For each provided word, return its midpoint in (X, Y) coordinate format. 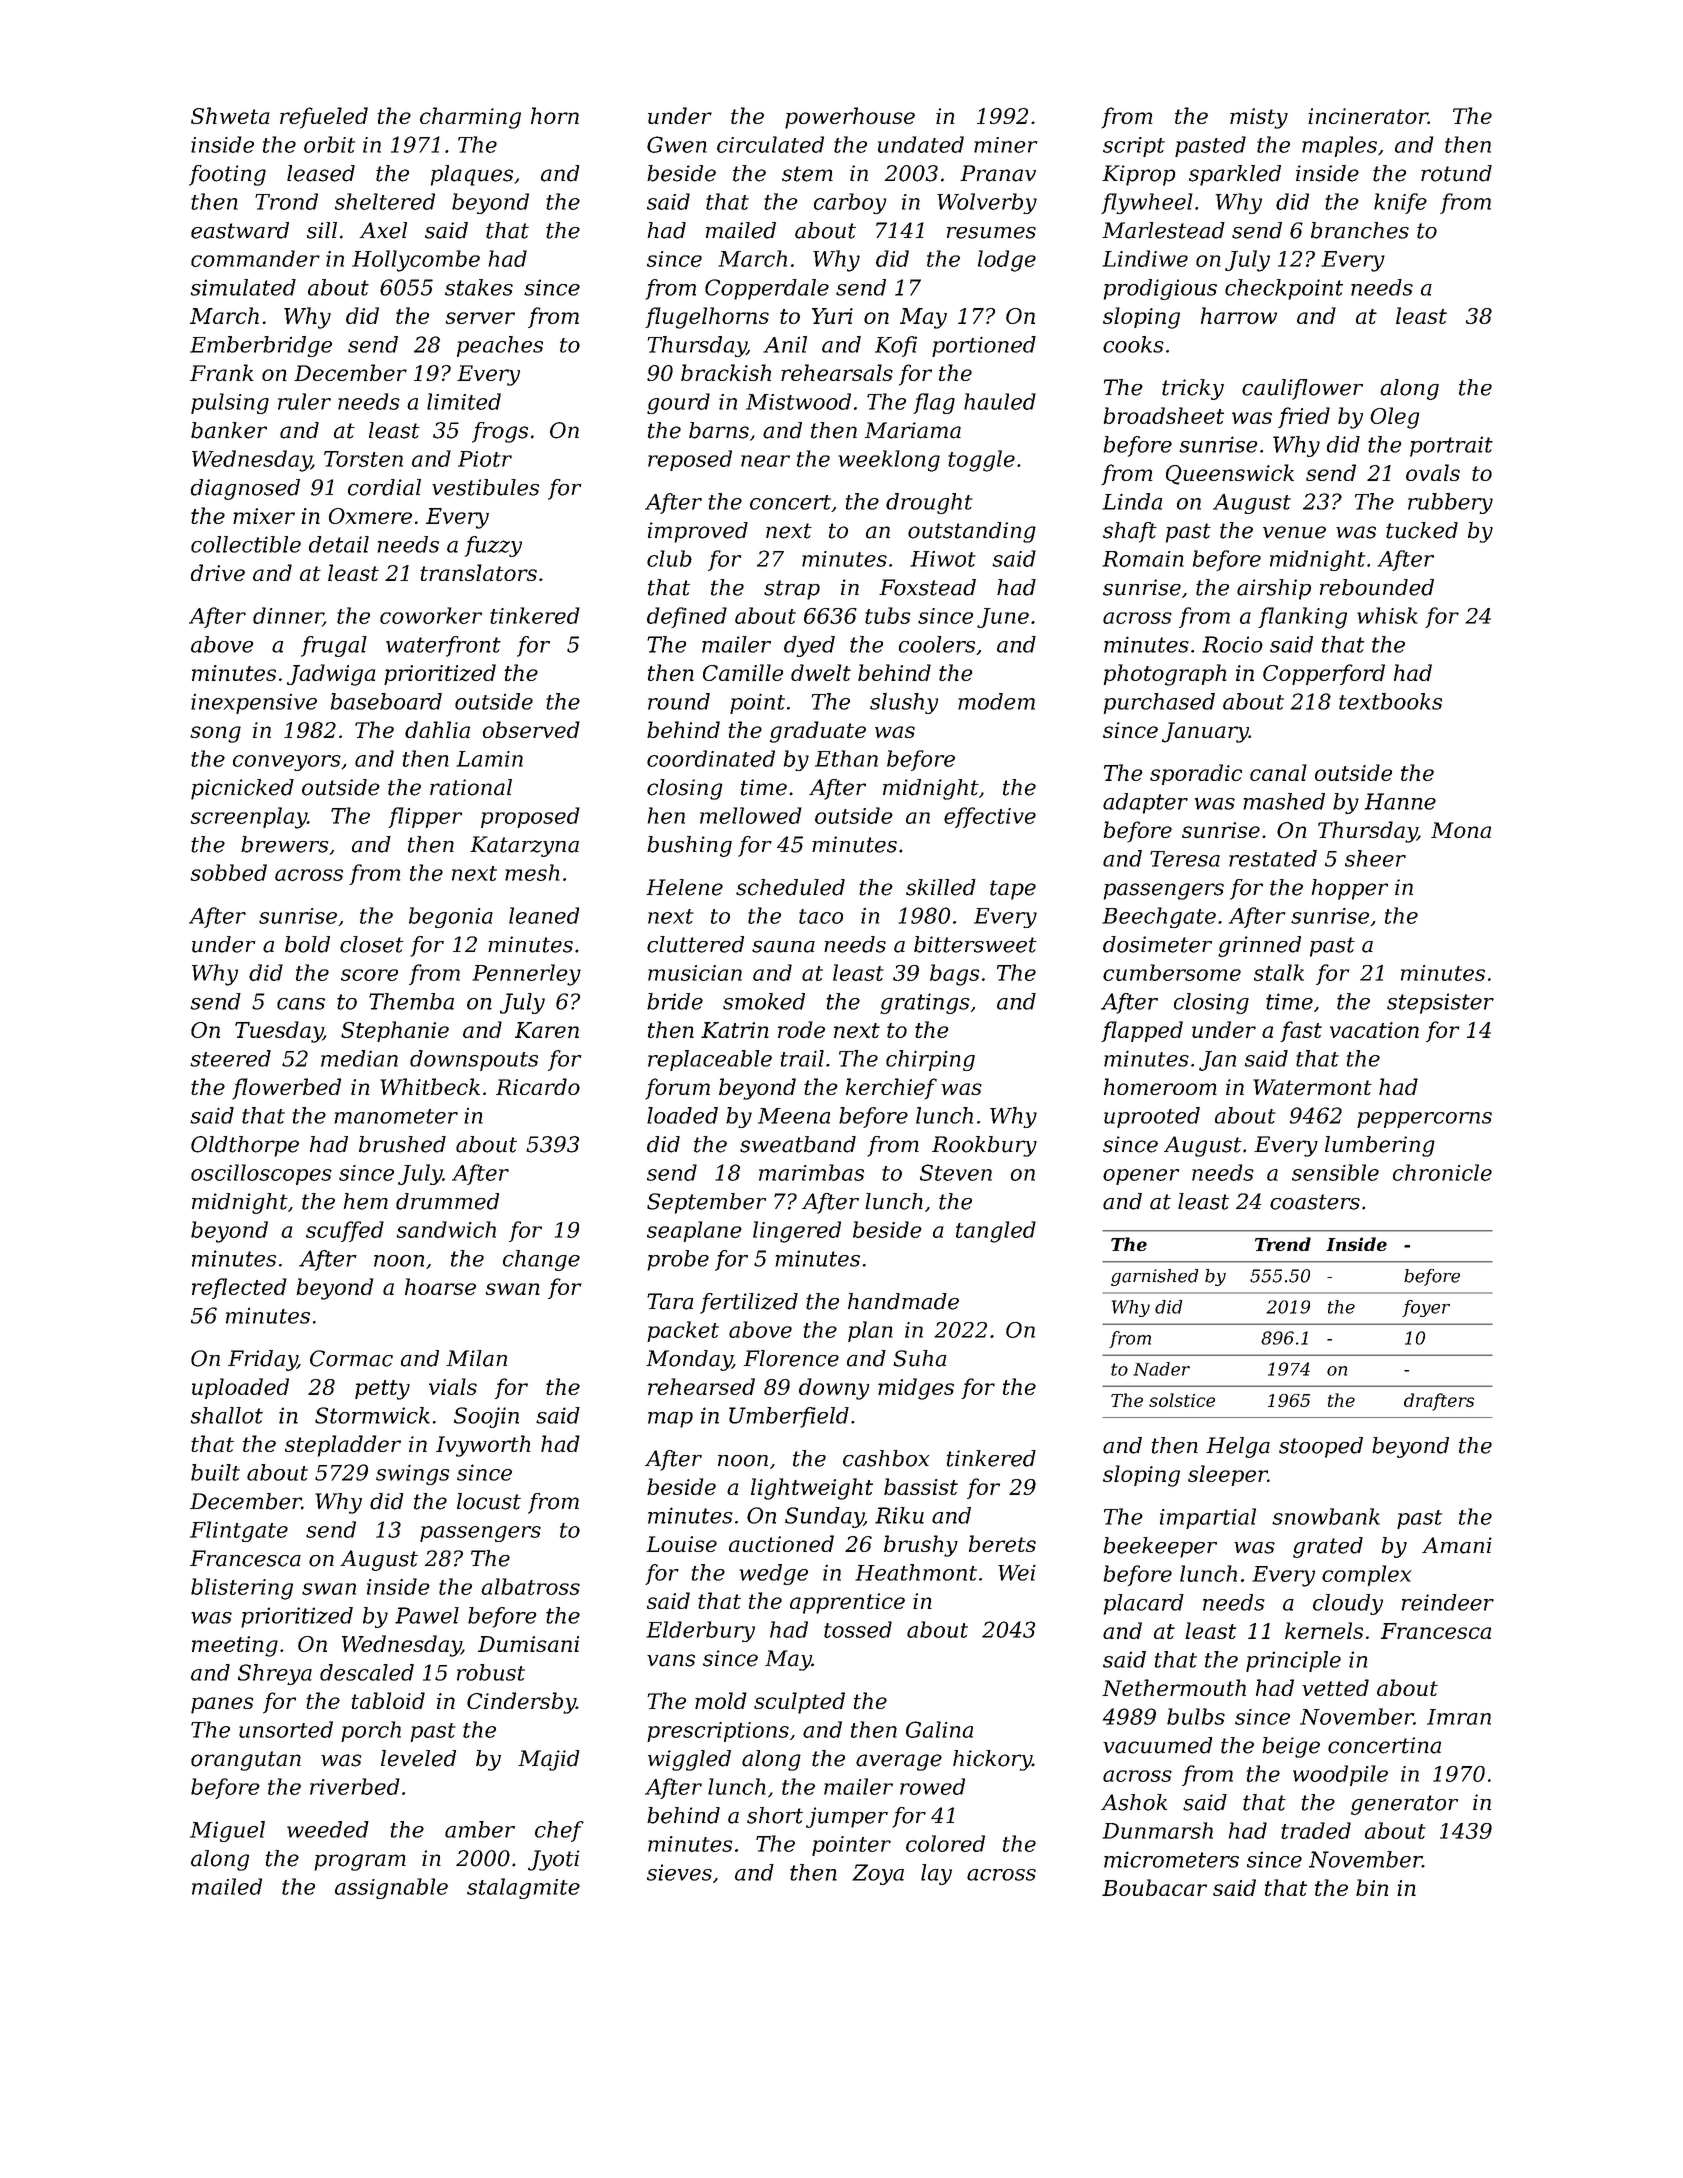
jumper (847, 1817)
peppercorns (1424, 1120)
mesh (532, 872)
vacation (1374, 1030)
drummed (447, 1201)
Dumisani (528, 1644)
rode (801, 1029)
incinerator (1368, 116)
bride (675, 1001)
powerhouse (850, 118)
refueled (324, 118)
